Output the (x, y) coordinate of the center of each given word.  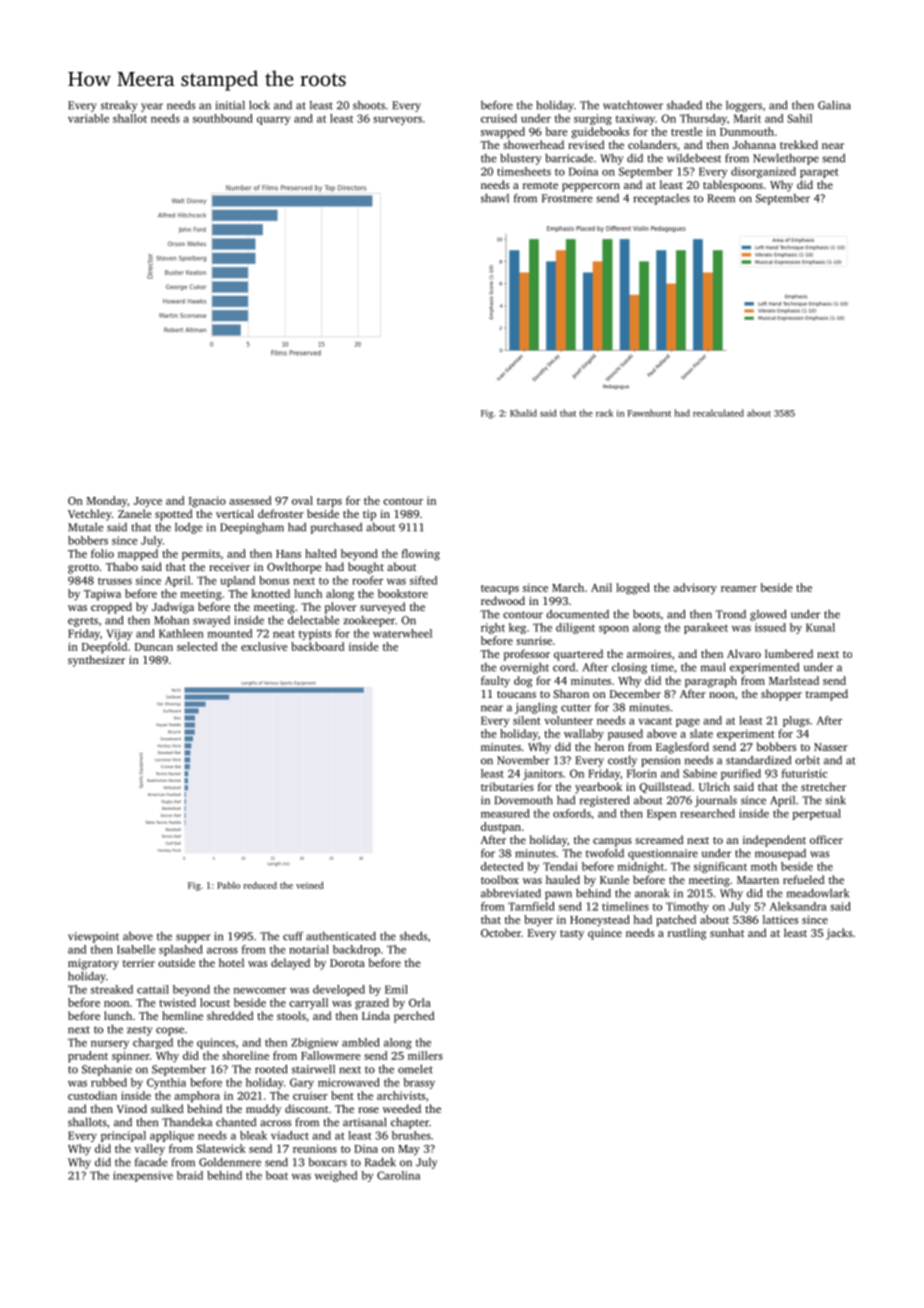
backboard (317, 646)
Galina (834, 105)
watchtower (633, 105)
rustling (687, 934)
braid (190, 1175)
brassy (419, 1083)
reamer (739, 589)
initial (230, 105)
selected (197, 646)
